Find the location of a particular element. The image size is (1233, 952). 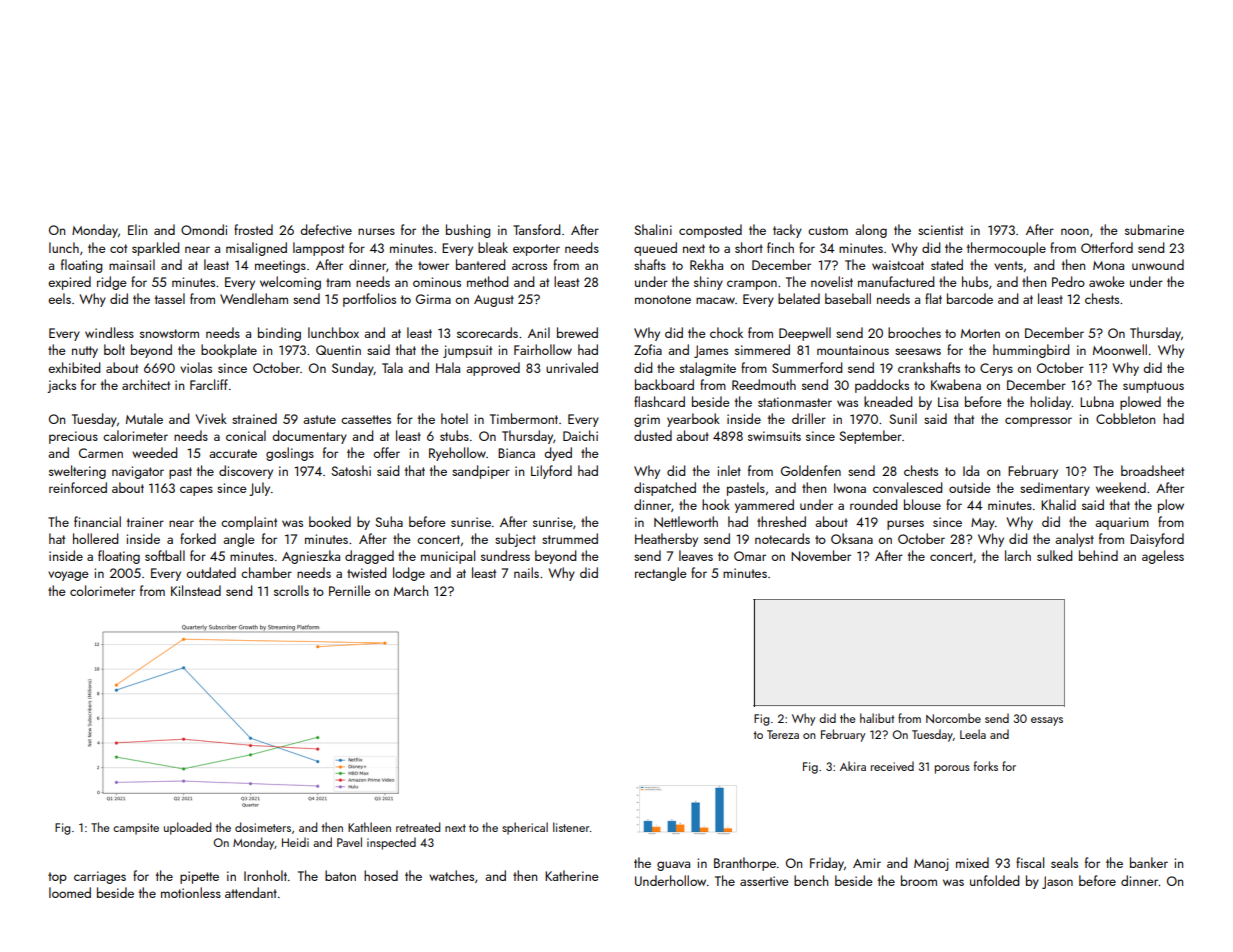

flat is located at coordinates (933, 298).
